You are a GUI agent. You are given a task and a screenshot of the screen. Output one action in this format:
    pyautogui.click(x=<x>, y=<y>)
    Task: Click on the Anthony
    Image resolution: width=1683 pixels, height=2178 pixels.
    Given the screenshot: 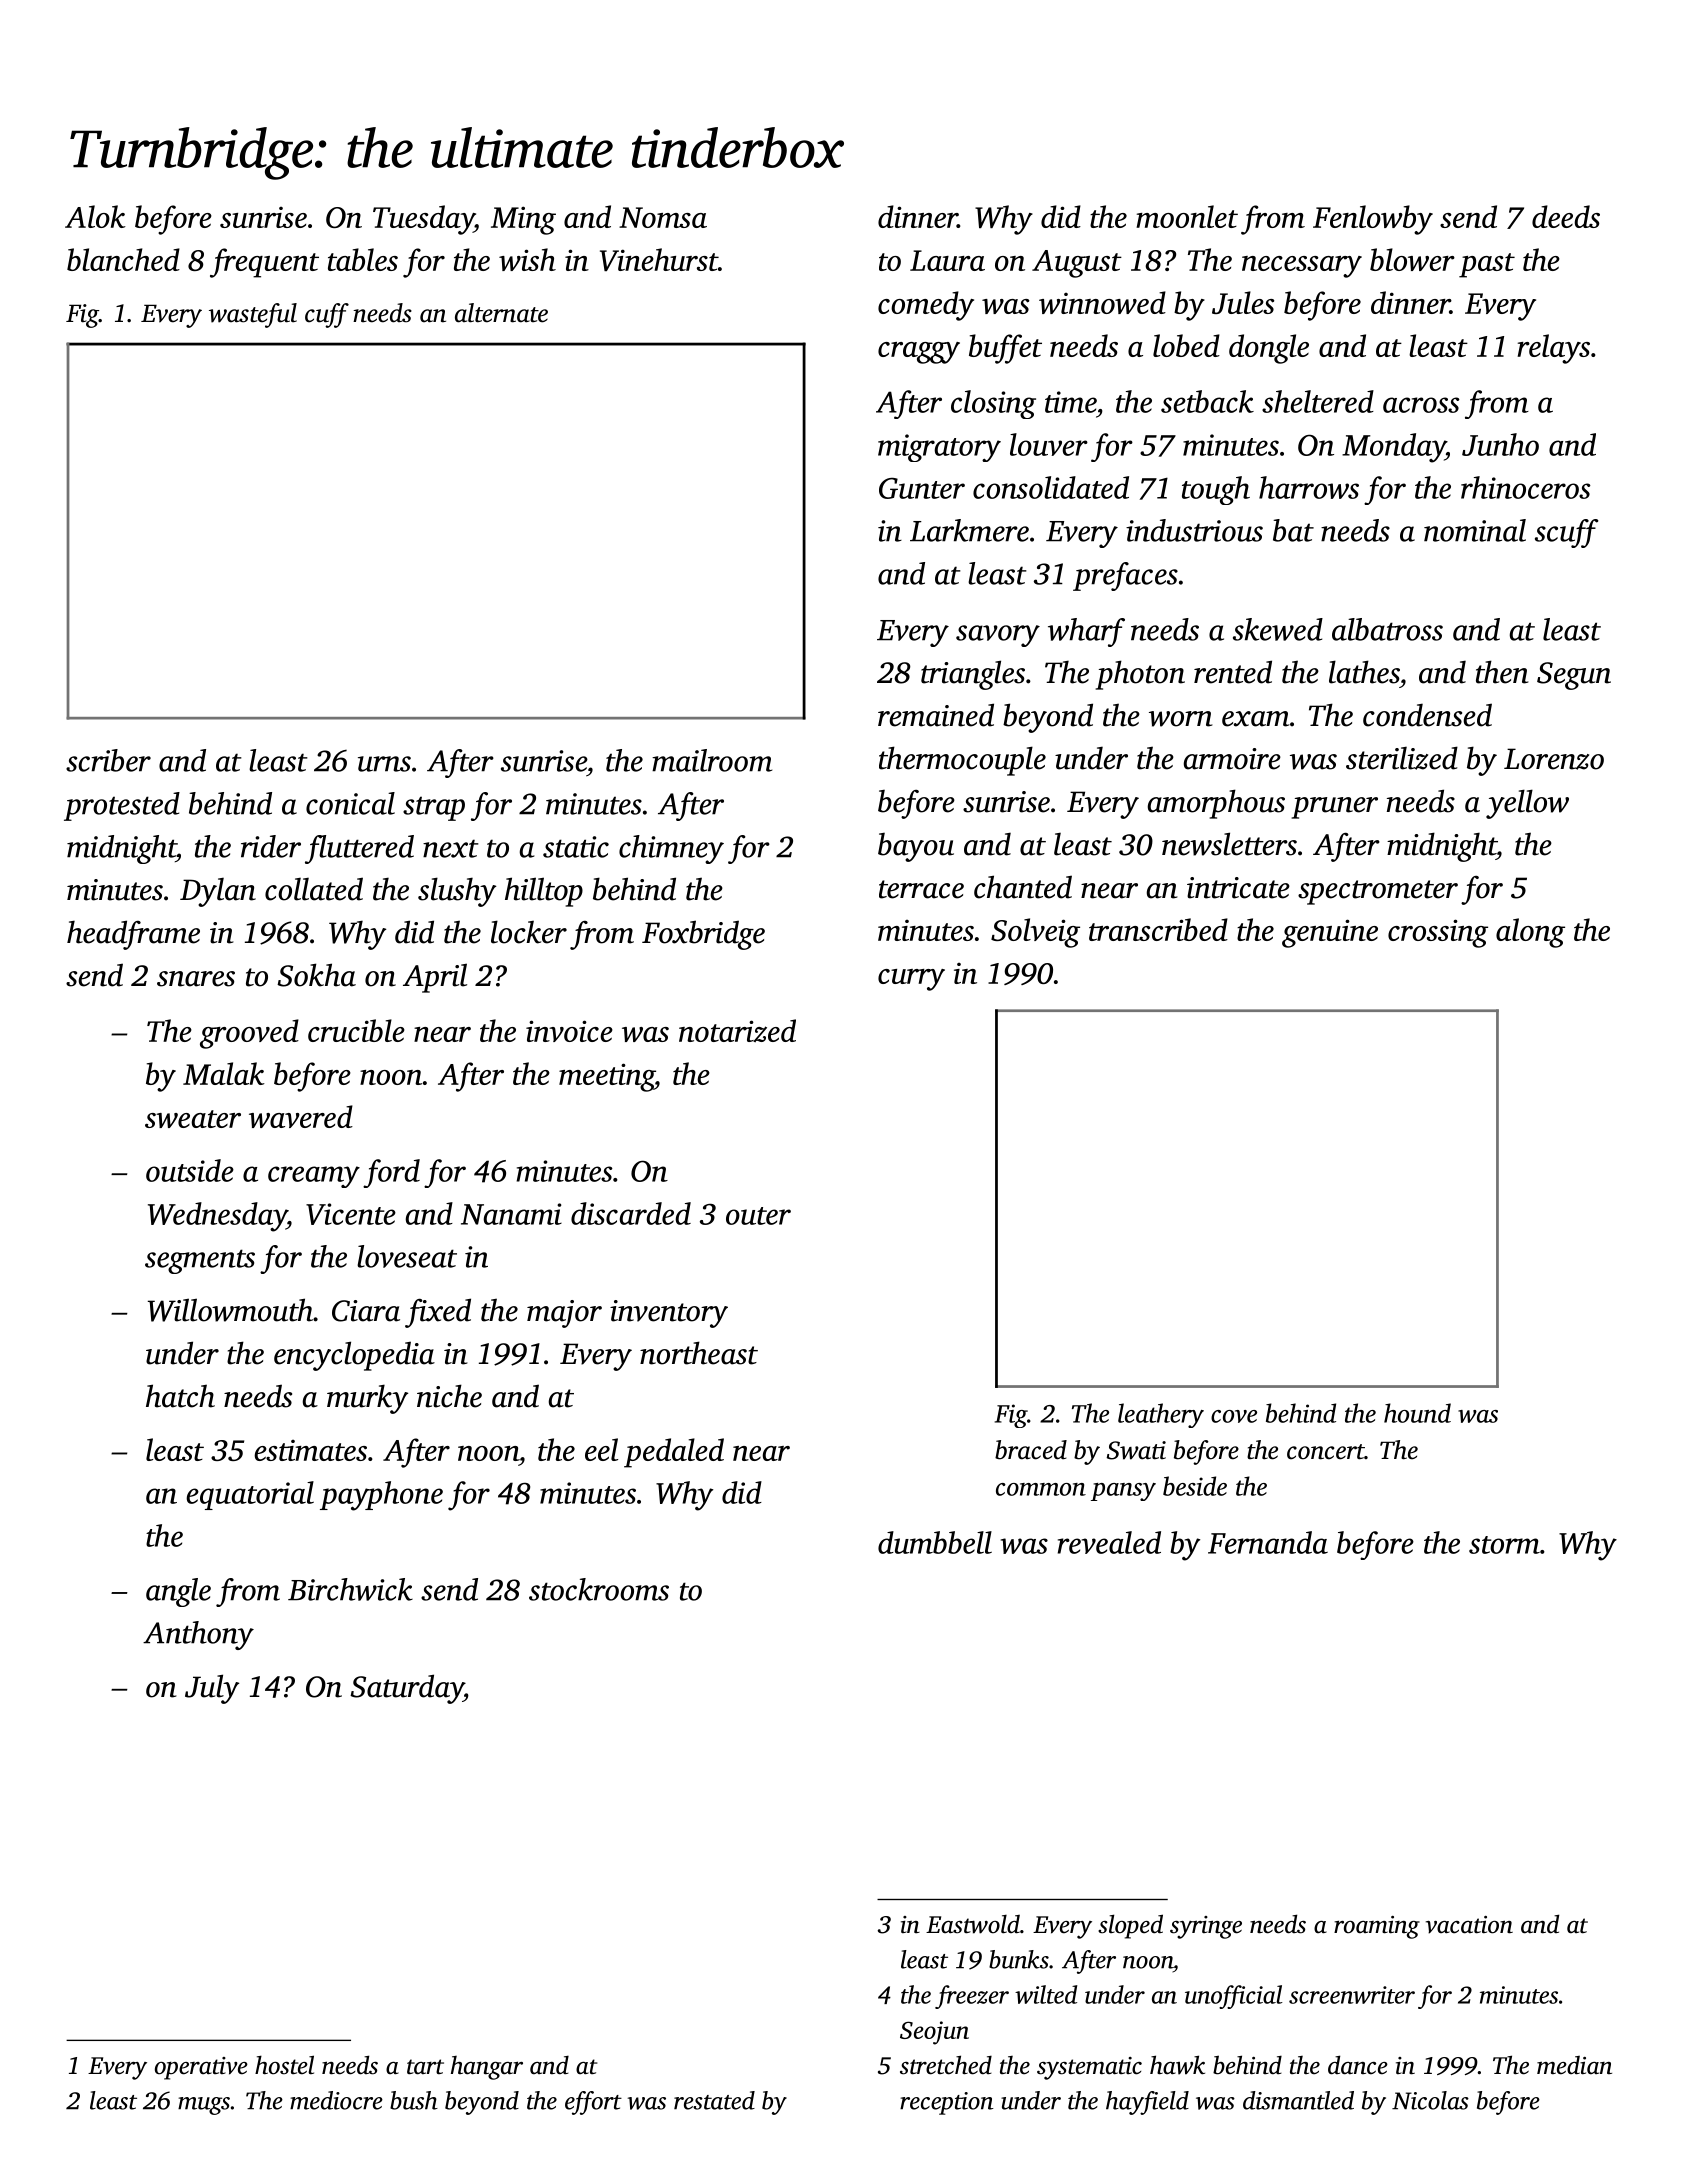 What is the action you would take?
    pyautogui.click(x=198, y=1635)
